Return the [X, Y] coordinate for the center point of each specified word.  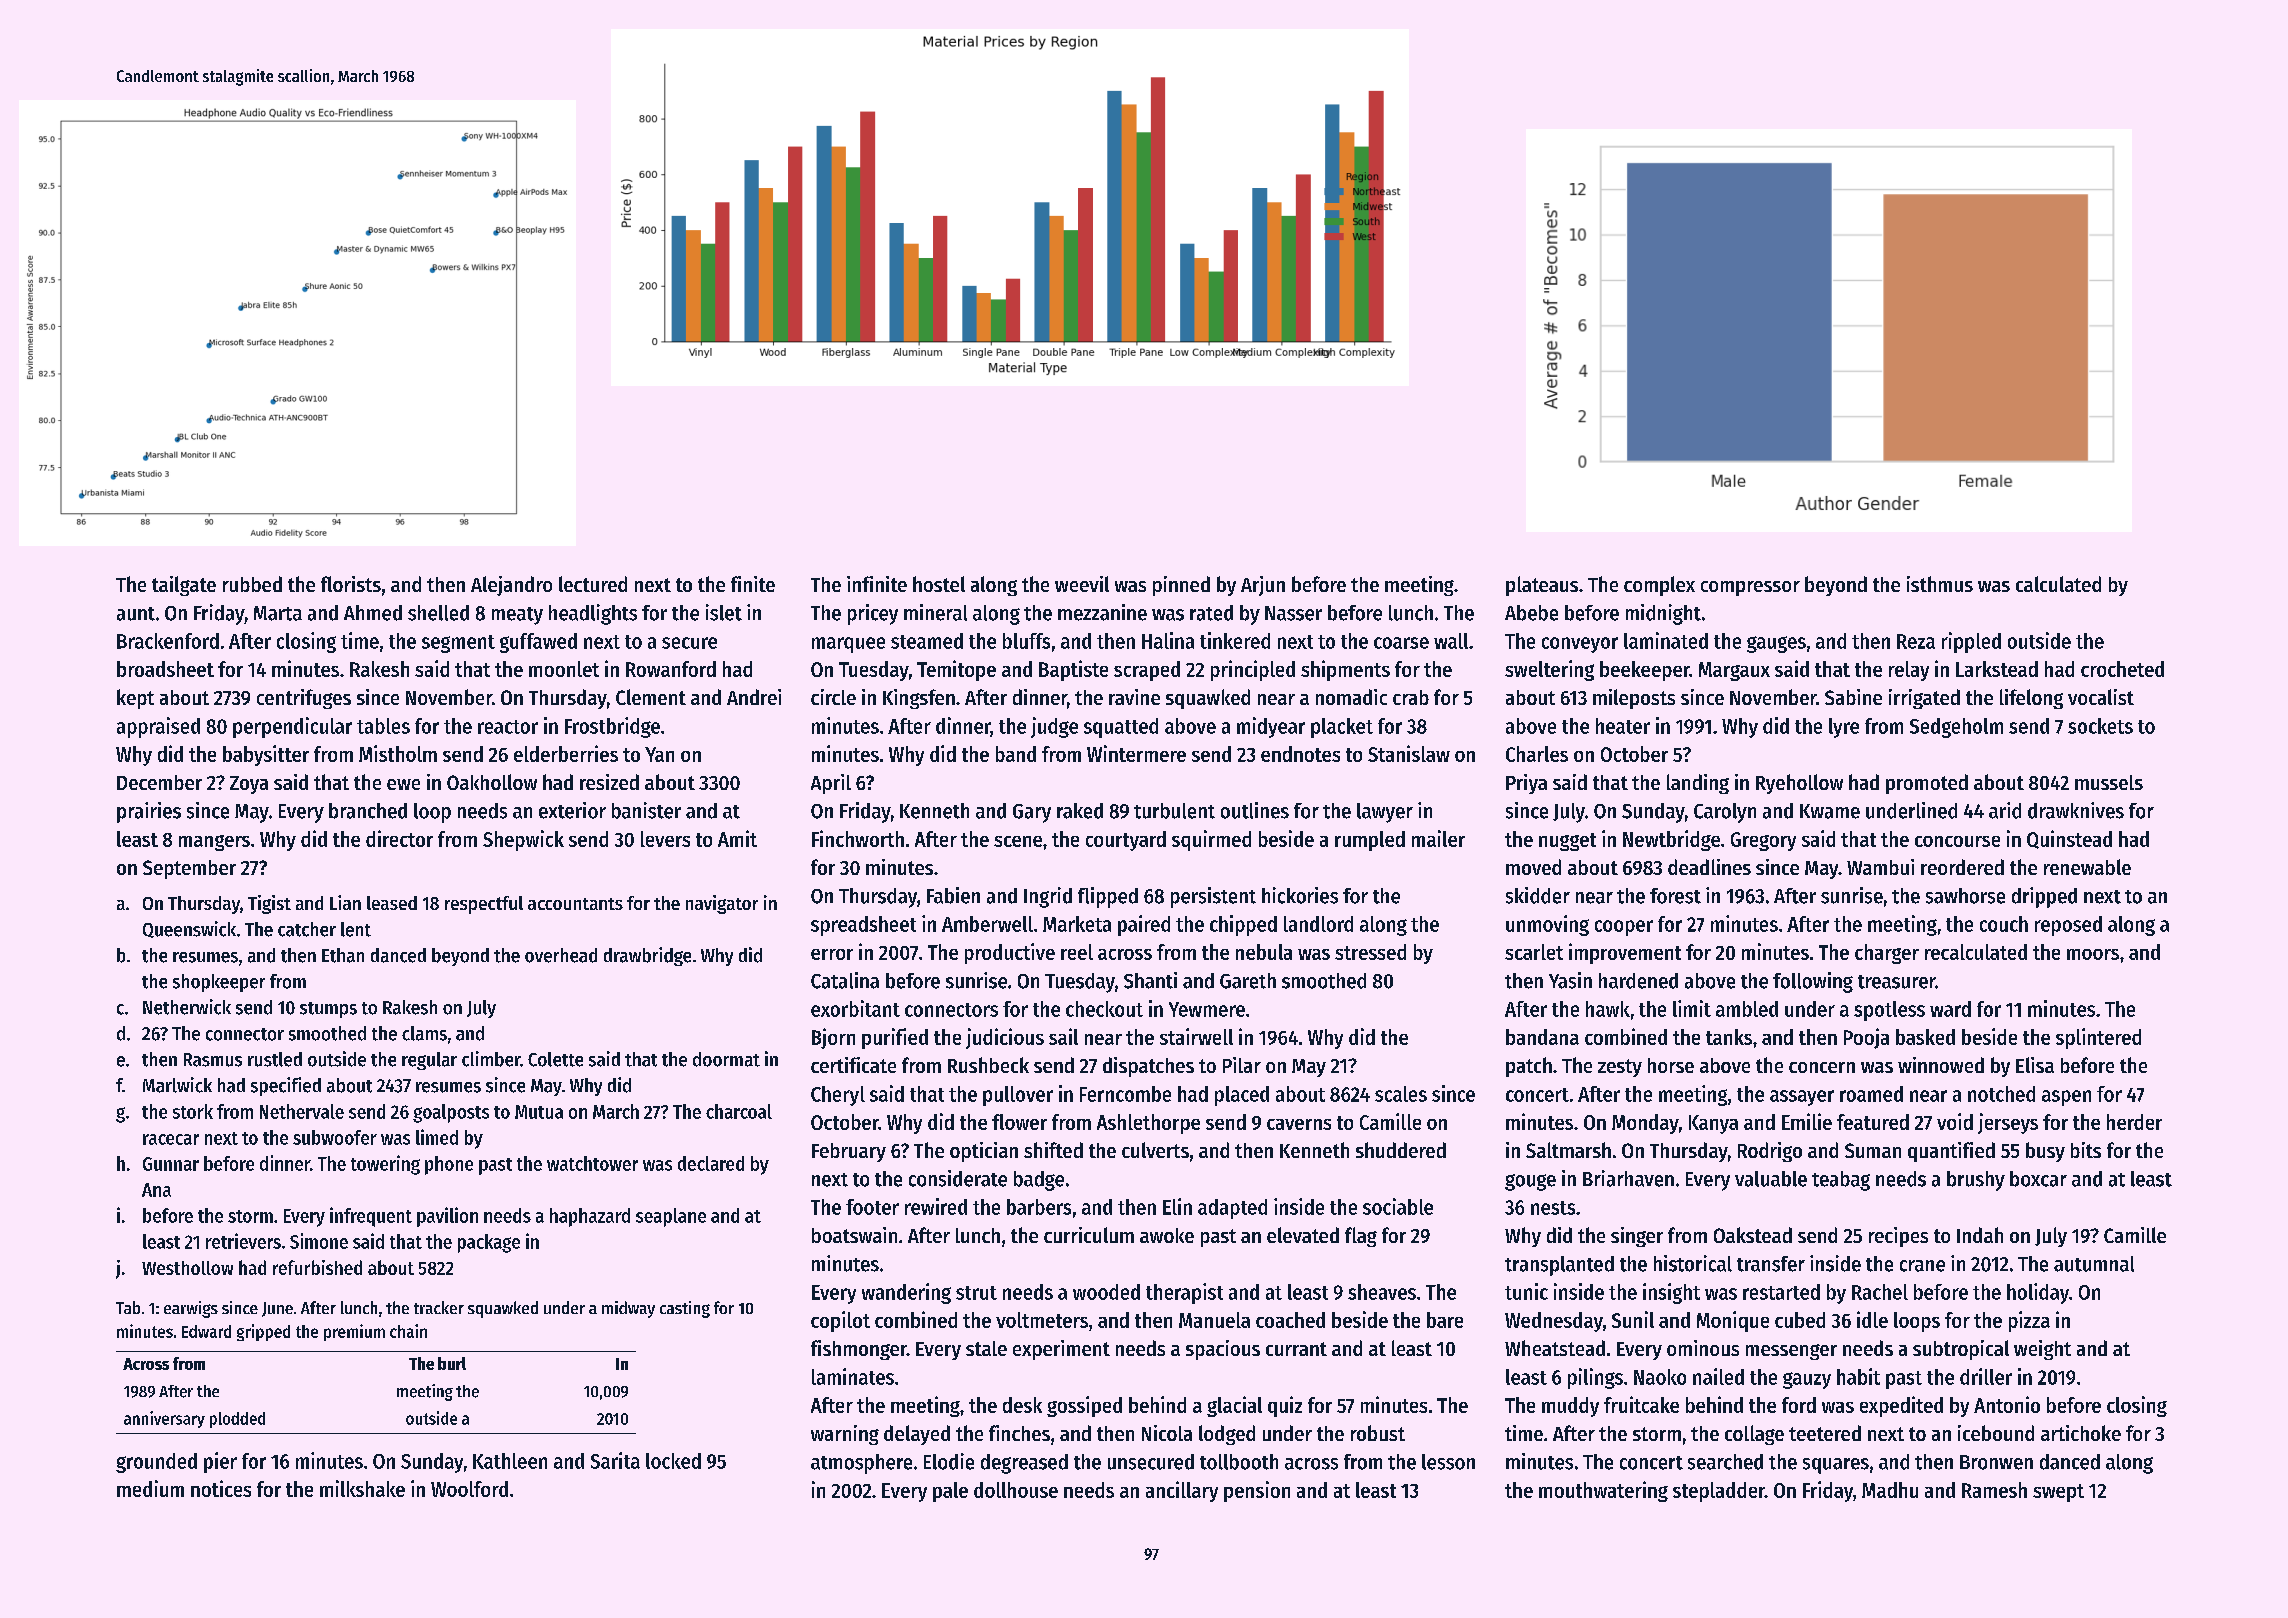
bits [2086, 1150]
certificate [853, 1065]
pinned [1181, 586]
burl [452, 1363]
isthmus [1940, 584]
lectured [593, 584]
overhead [561, 955]
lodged [1227, 1435]
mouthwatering [1603, 1491]
